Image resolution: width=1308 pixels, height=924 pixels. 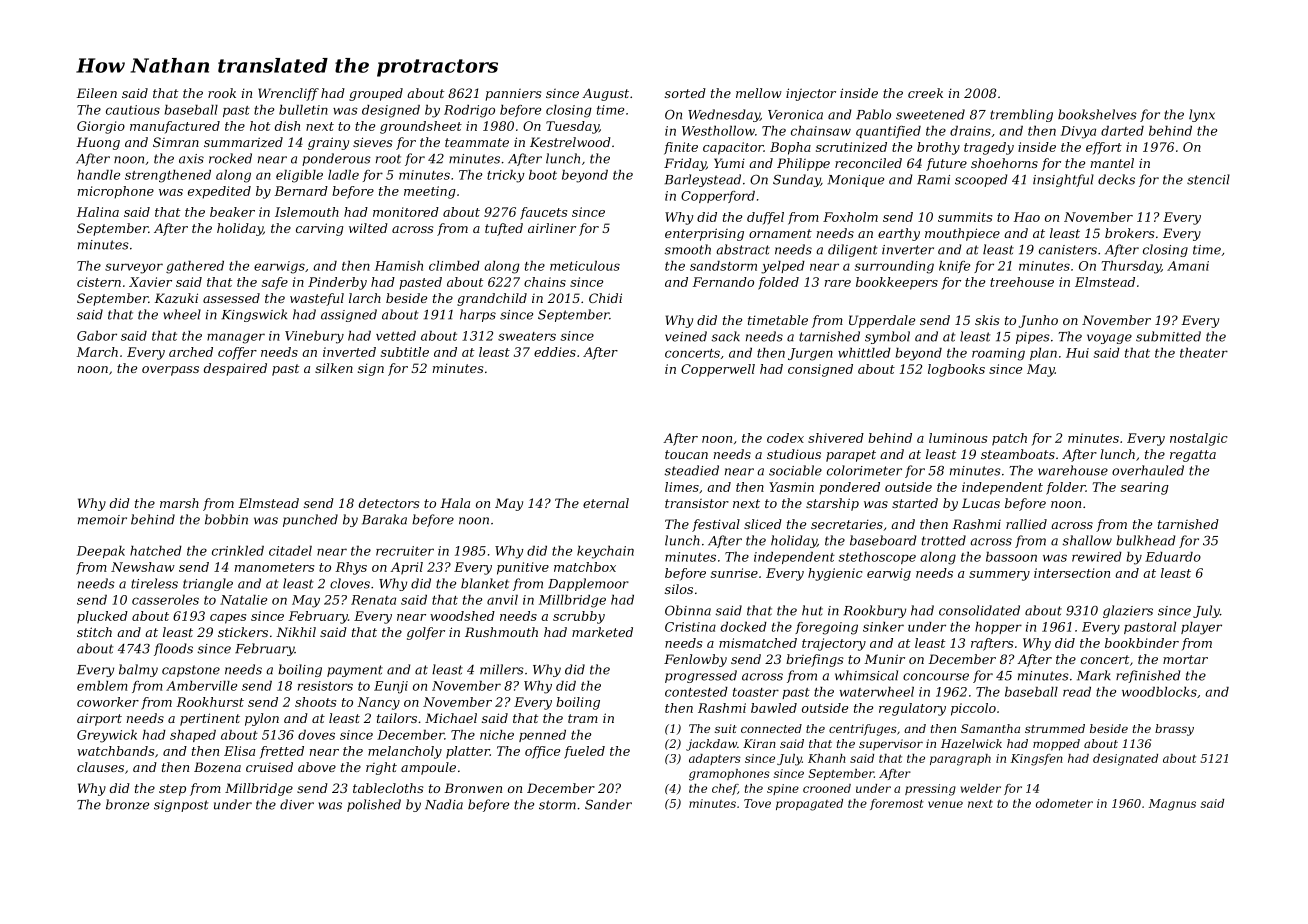 I want to click on creek, so click(x=925, y=93).
